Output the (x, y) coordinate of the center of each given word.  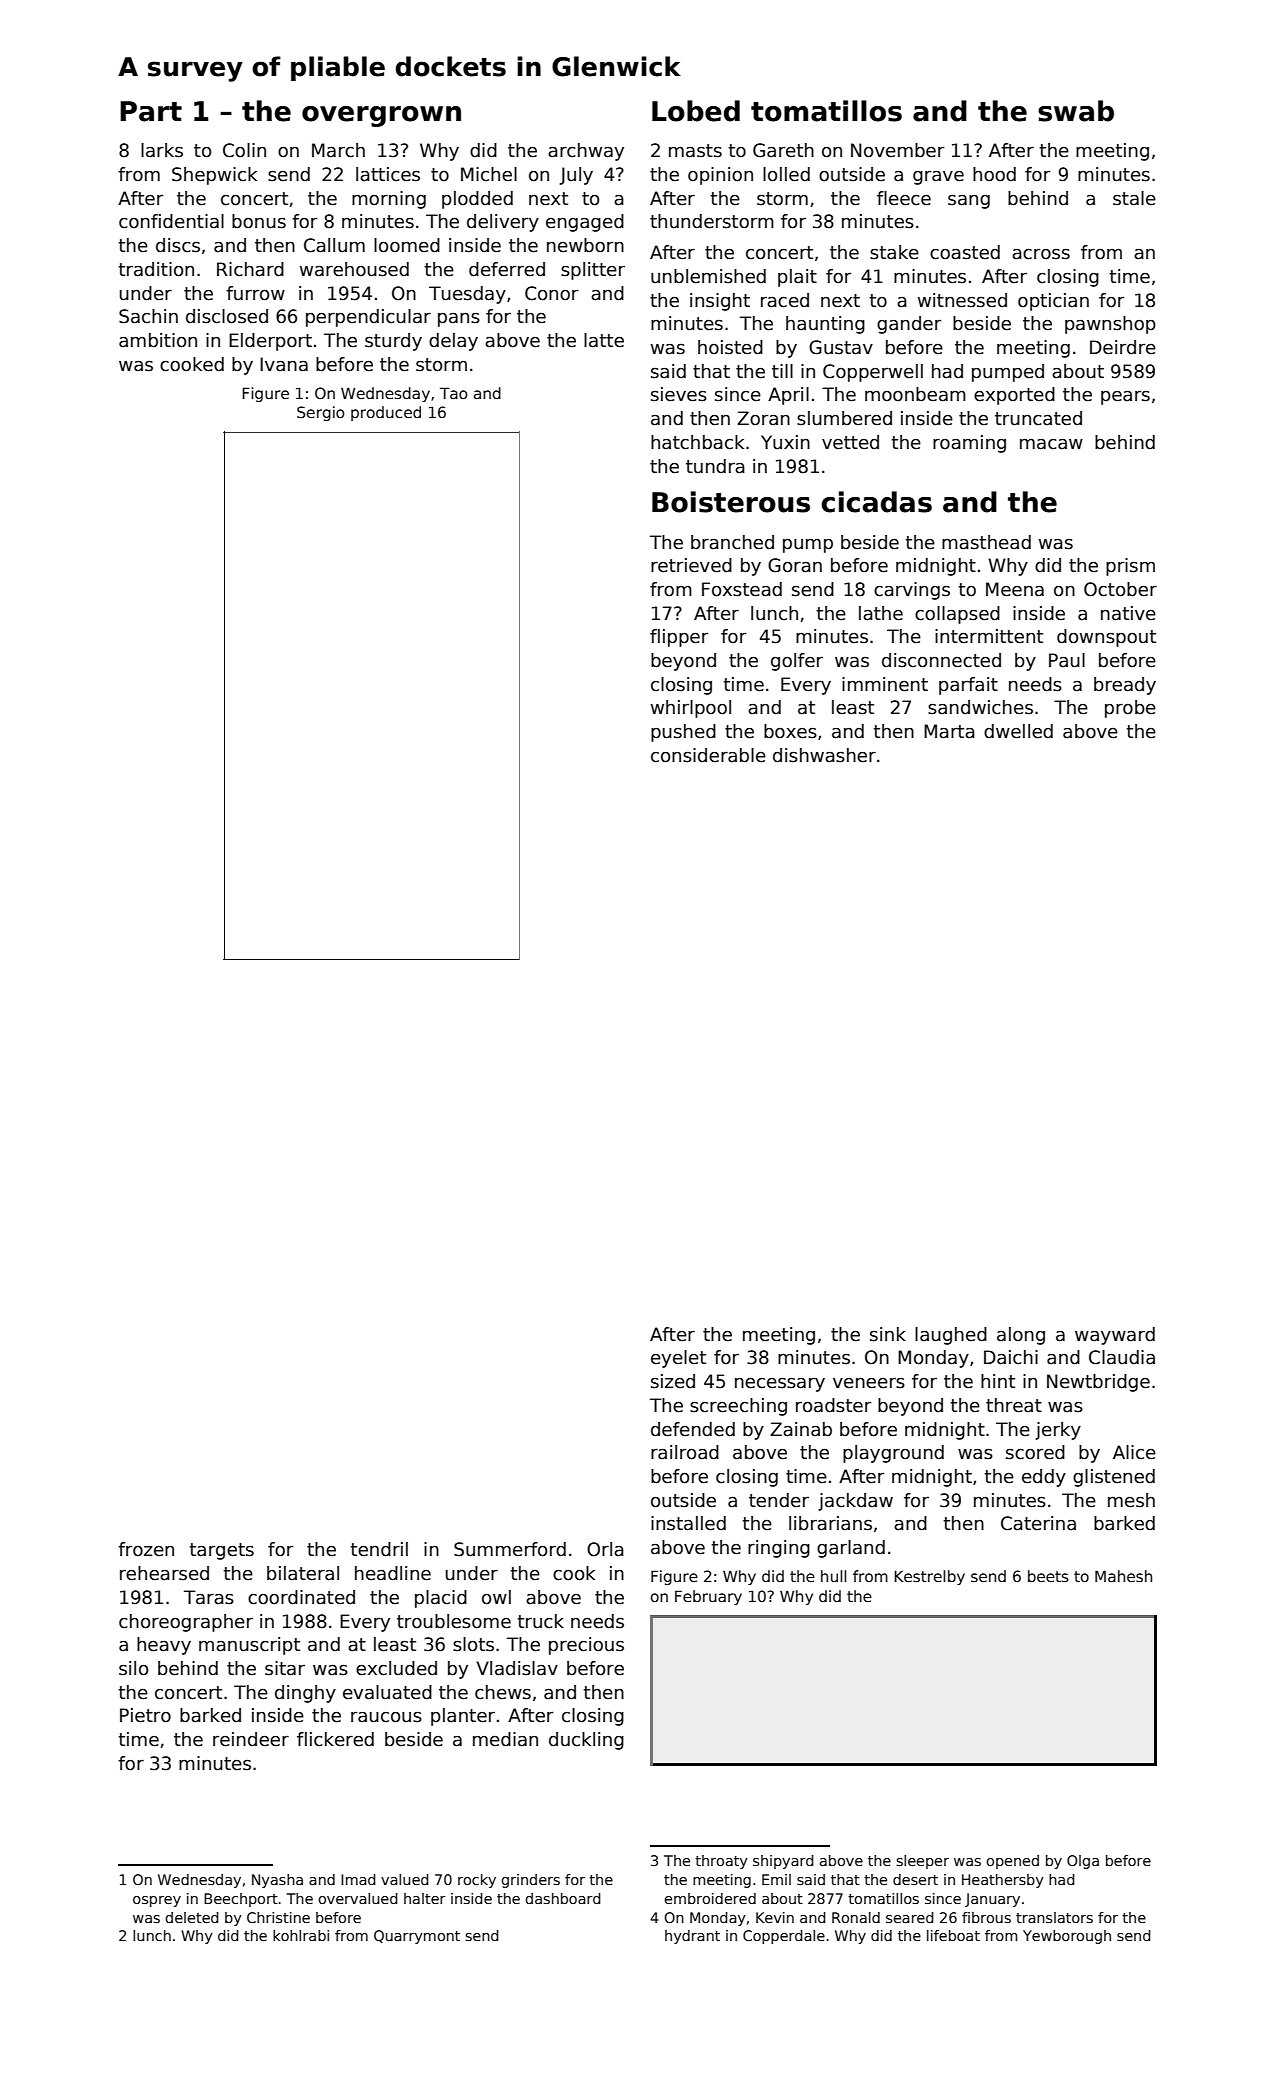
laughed (951, 1336)
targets (221, 1551)
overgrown (381, 116)
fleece (904, 198)
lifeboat (953, 1935)
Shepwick (214, 176)
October (1120, 589)
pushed (683, 733)
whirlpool (691, 709)
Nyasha (277, 1881)
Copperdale (784, 1937)
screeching (738, 1407)
